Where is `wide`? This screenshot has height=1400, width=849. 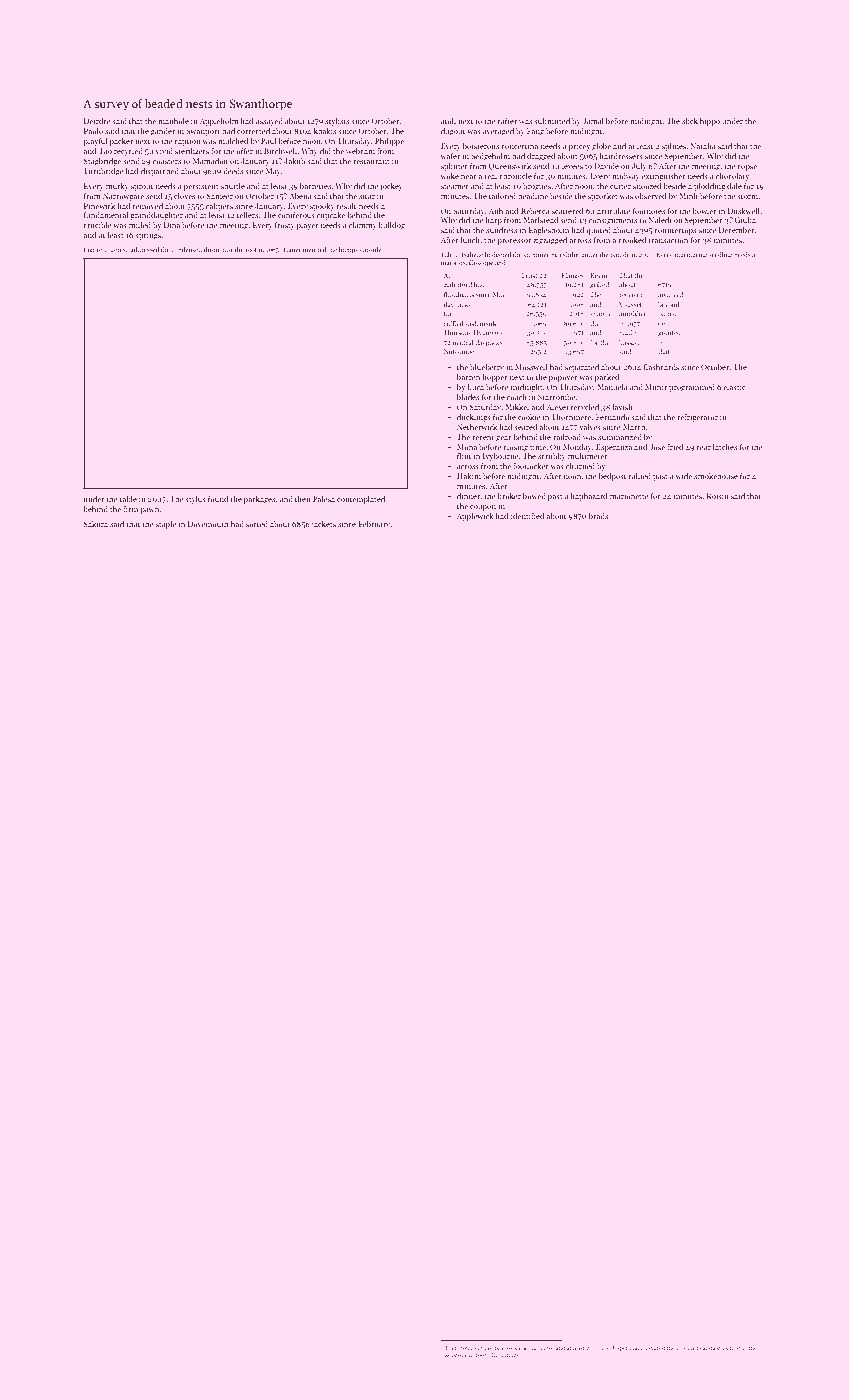 wide is located at coordinates (683, 476).
